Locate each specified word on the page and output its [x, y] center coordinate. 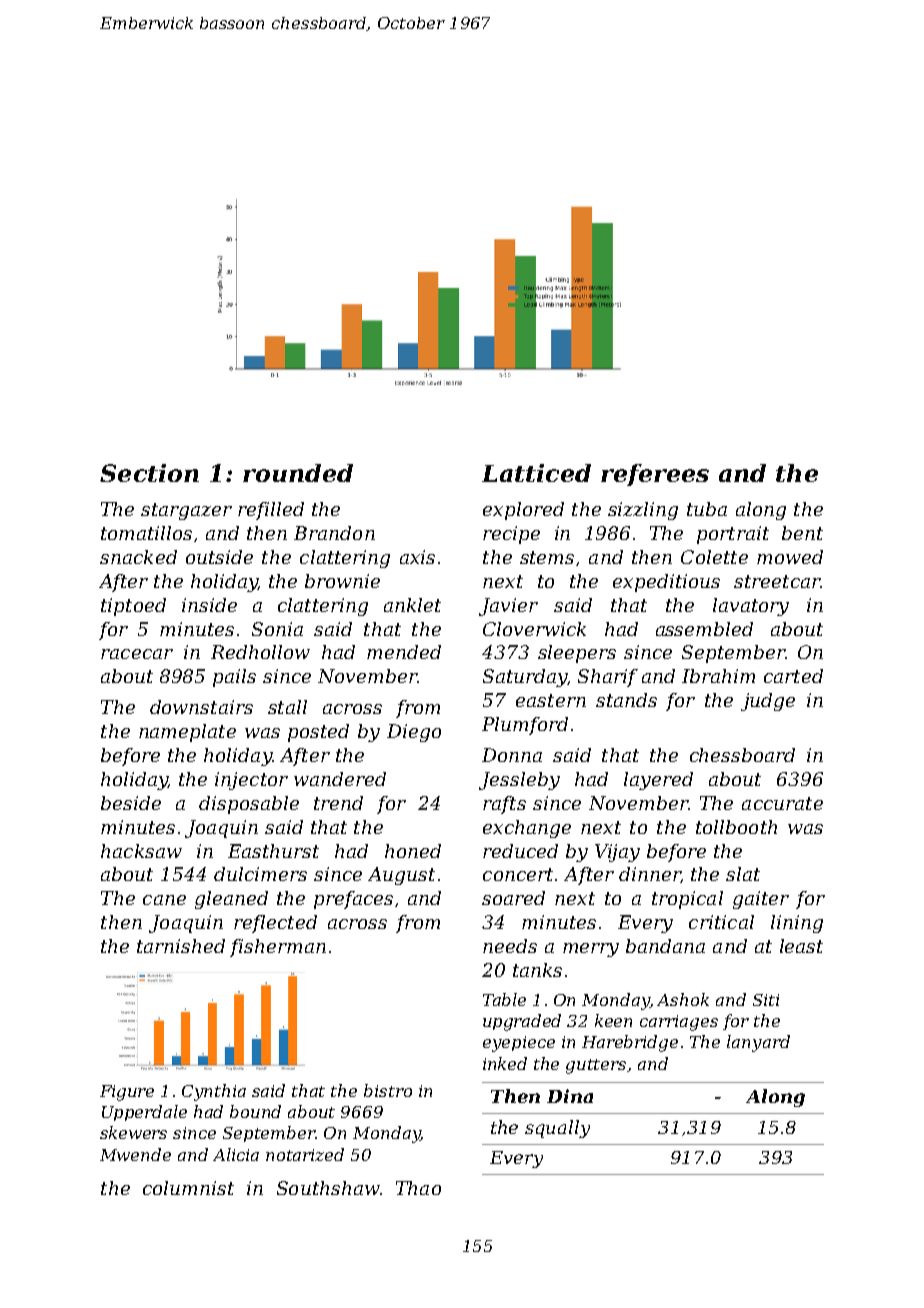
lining [797, 924]
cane [164, 900]
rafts [504, 805]
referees [655, 475]
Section [149, 473]
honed [413, 851]
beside [131, 803]
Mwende [135, 1154]
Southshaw [328, 1188]
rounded [298, 473]
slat [743, 874]
